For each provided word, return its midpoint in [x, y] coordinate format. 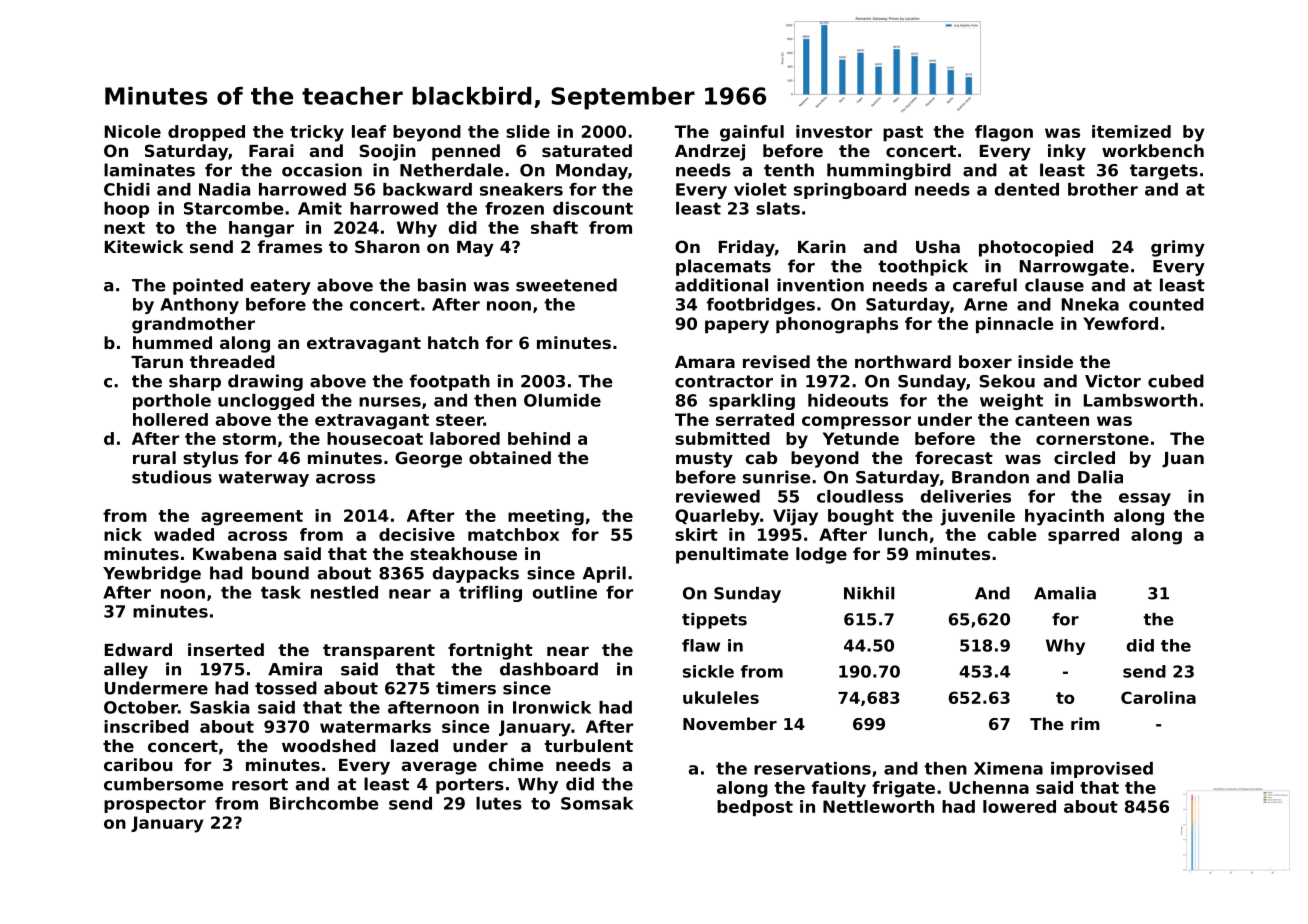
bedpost [755, 808]
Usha [938, 246]
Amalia [1065, 593]
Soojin [387, 152]
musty [704, 460]
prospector [155, 805]
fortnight [490, 651]
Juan [1183, 460]
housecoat [375, 438]
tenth [789, 170]
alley [126, 670]
